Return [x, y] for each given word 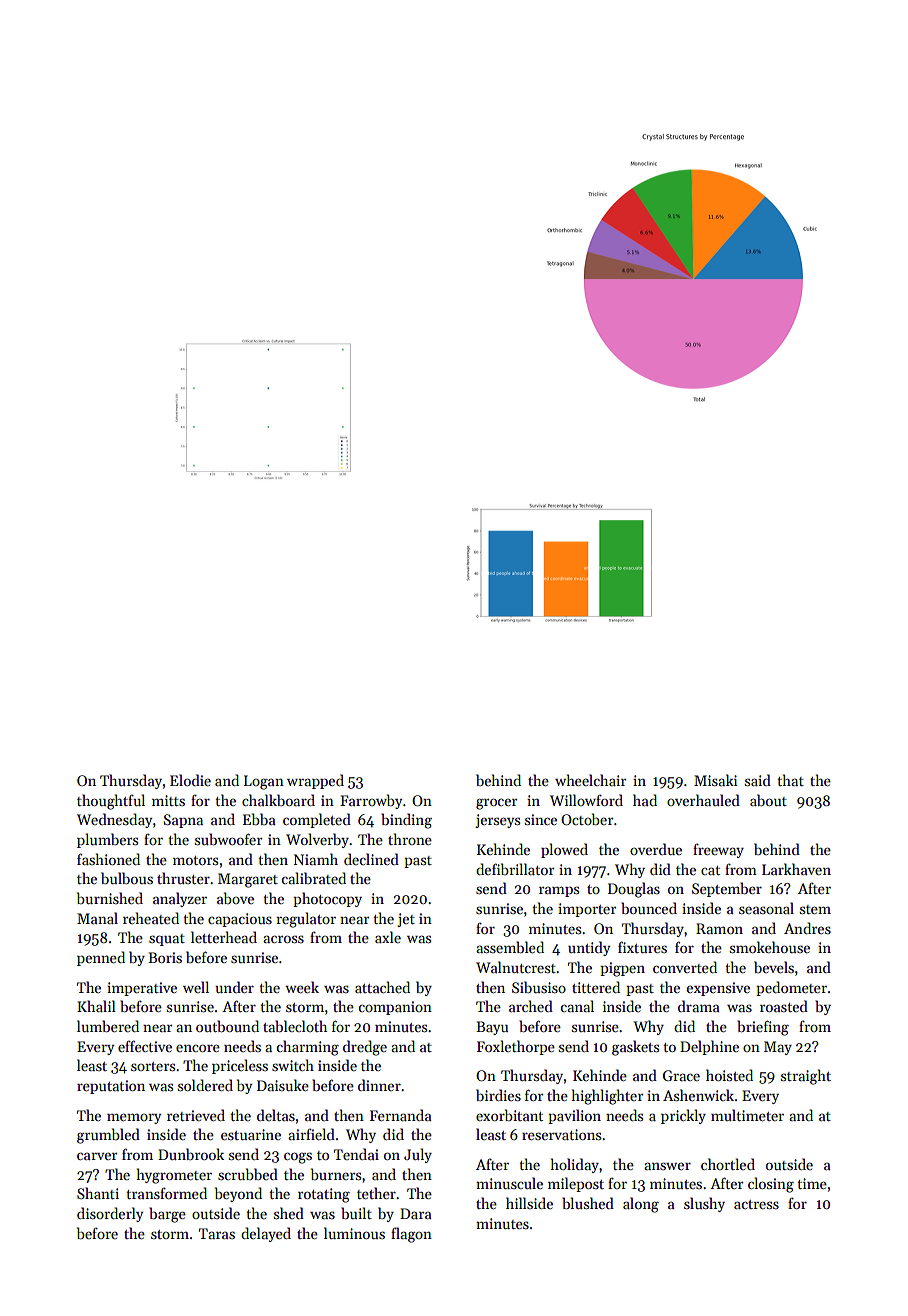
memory [134, 1118]
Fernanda [401, 1115]
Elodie [190, 780]
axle [388, 937]
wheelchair [590, 780]
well [196, 987]
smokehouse [770, 947]
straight [806, 1077]
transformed [167, 1193]
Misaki [715, 780]
